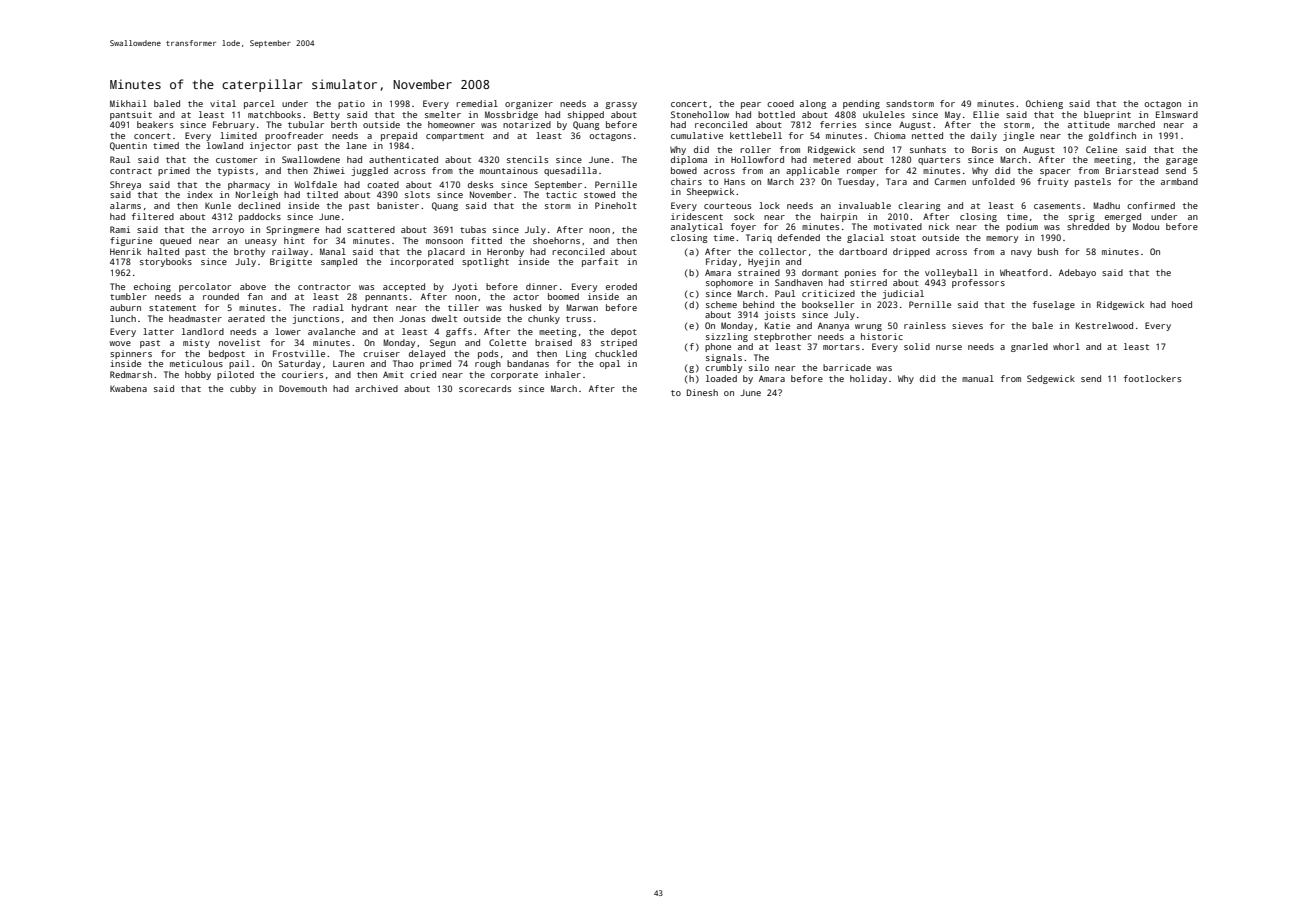 The width and height of the screenshot is (1308, 924). Describe the element at coordinates (274, 114) in the screenshot. I see `matchbooks` at that location.
